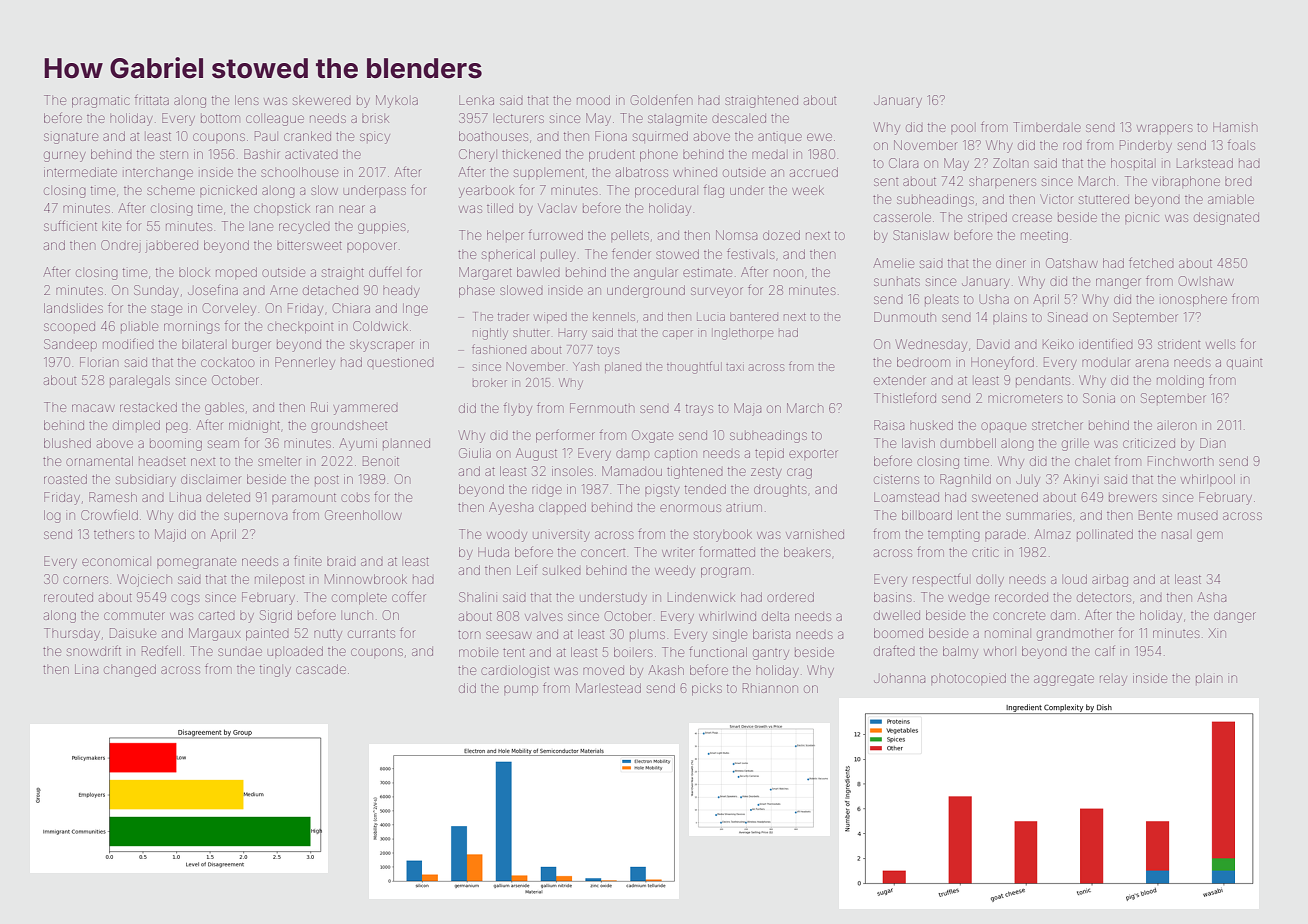  I want to click on Fernmouth, so click(602, 408).
